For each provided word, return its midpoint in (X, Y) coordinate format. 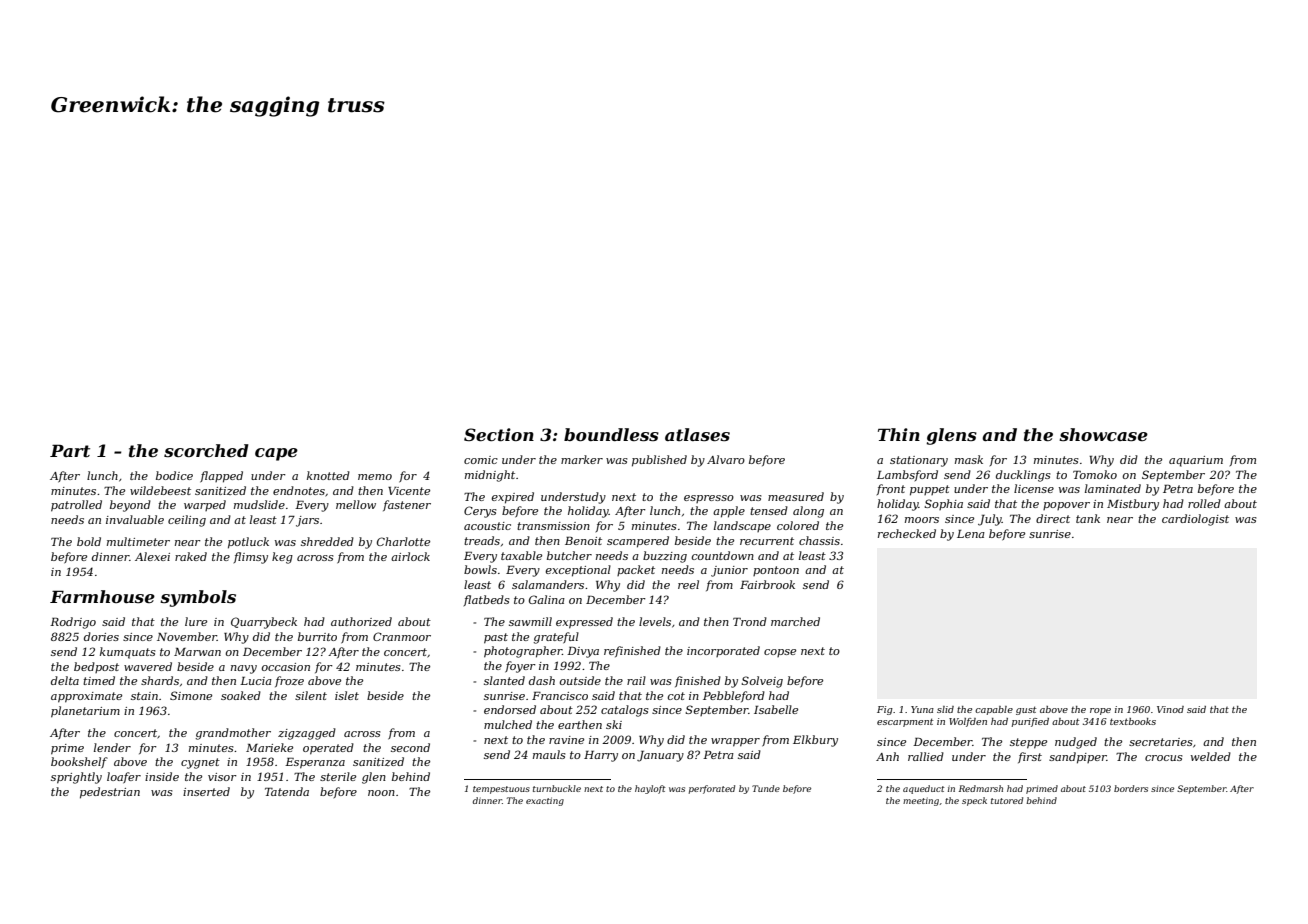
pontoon (776, 571)
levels (655, 621)
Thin (899, 434)
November (187, 636)
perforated (712, 789)
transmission (553, 526)
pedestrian (110, 793)
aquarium (1196, 461)
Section (499, 434)
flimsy (251, 558)
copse (780, 653)
